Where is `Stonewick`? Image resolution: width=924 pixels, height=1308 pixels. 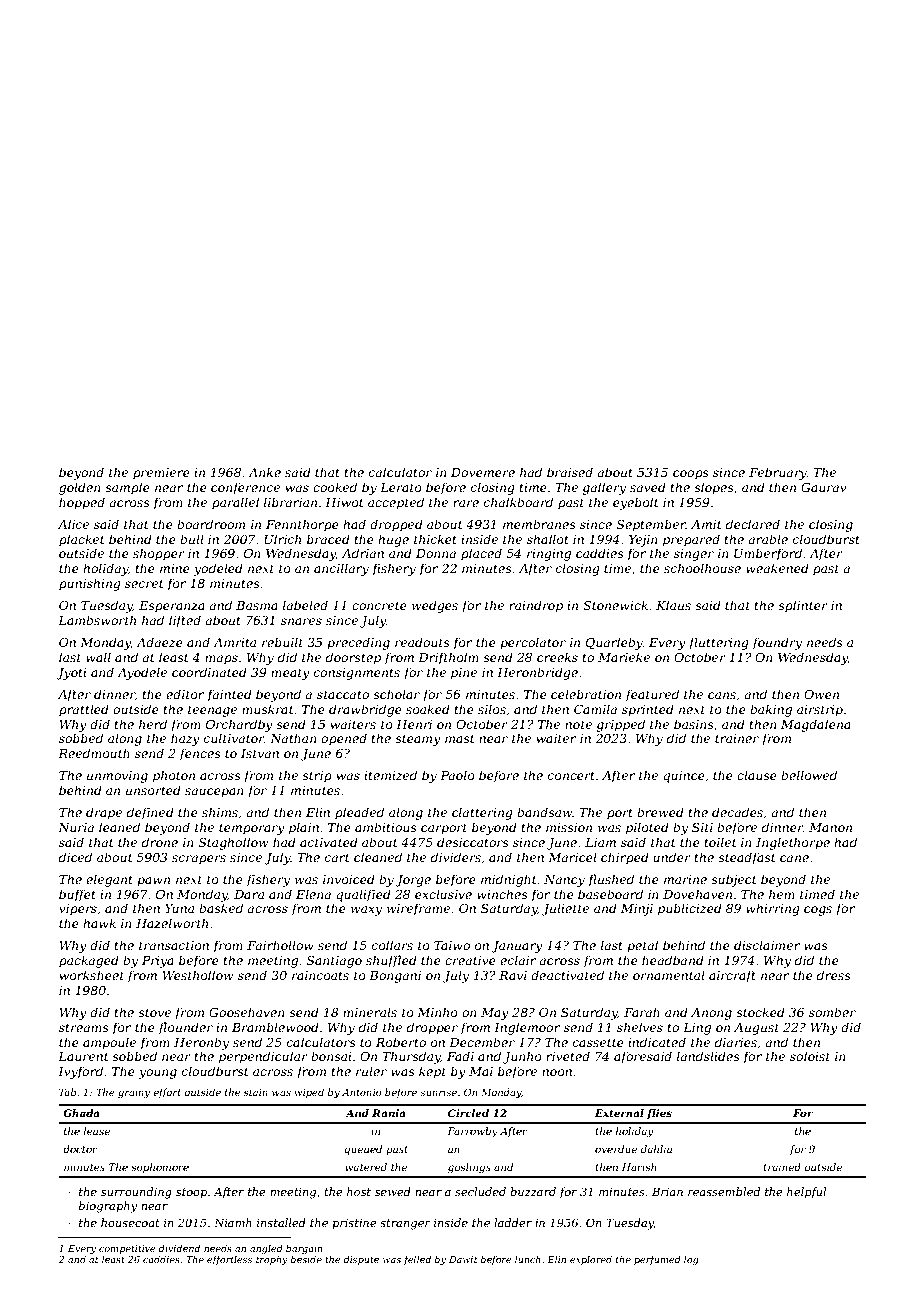
Stonewick is located at coordinates (615, 605).
